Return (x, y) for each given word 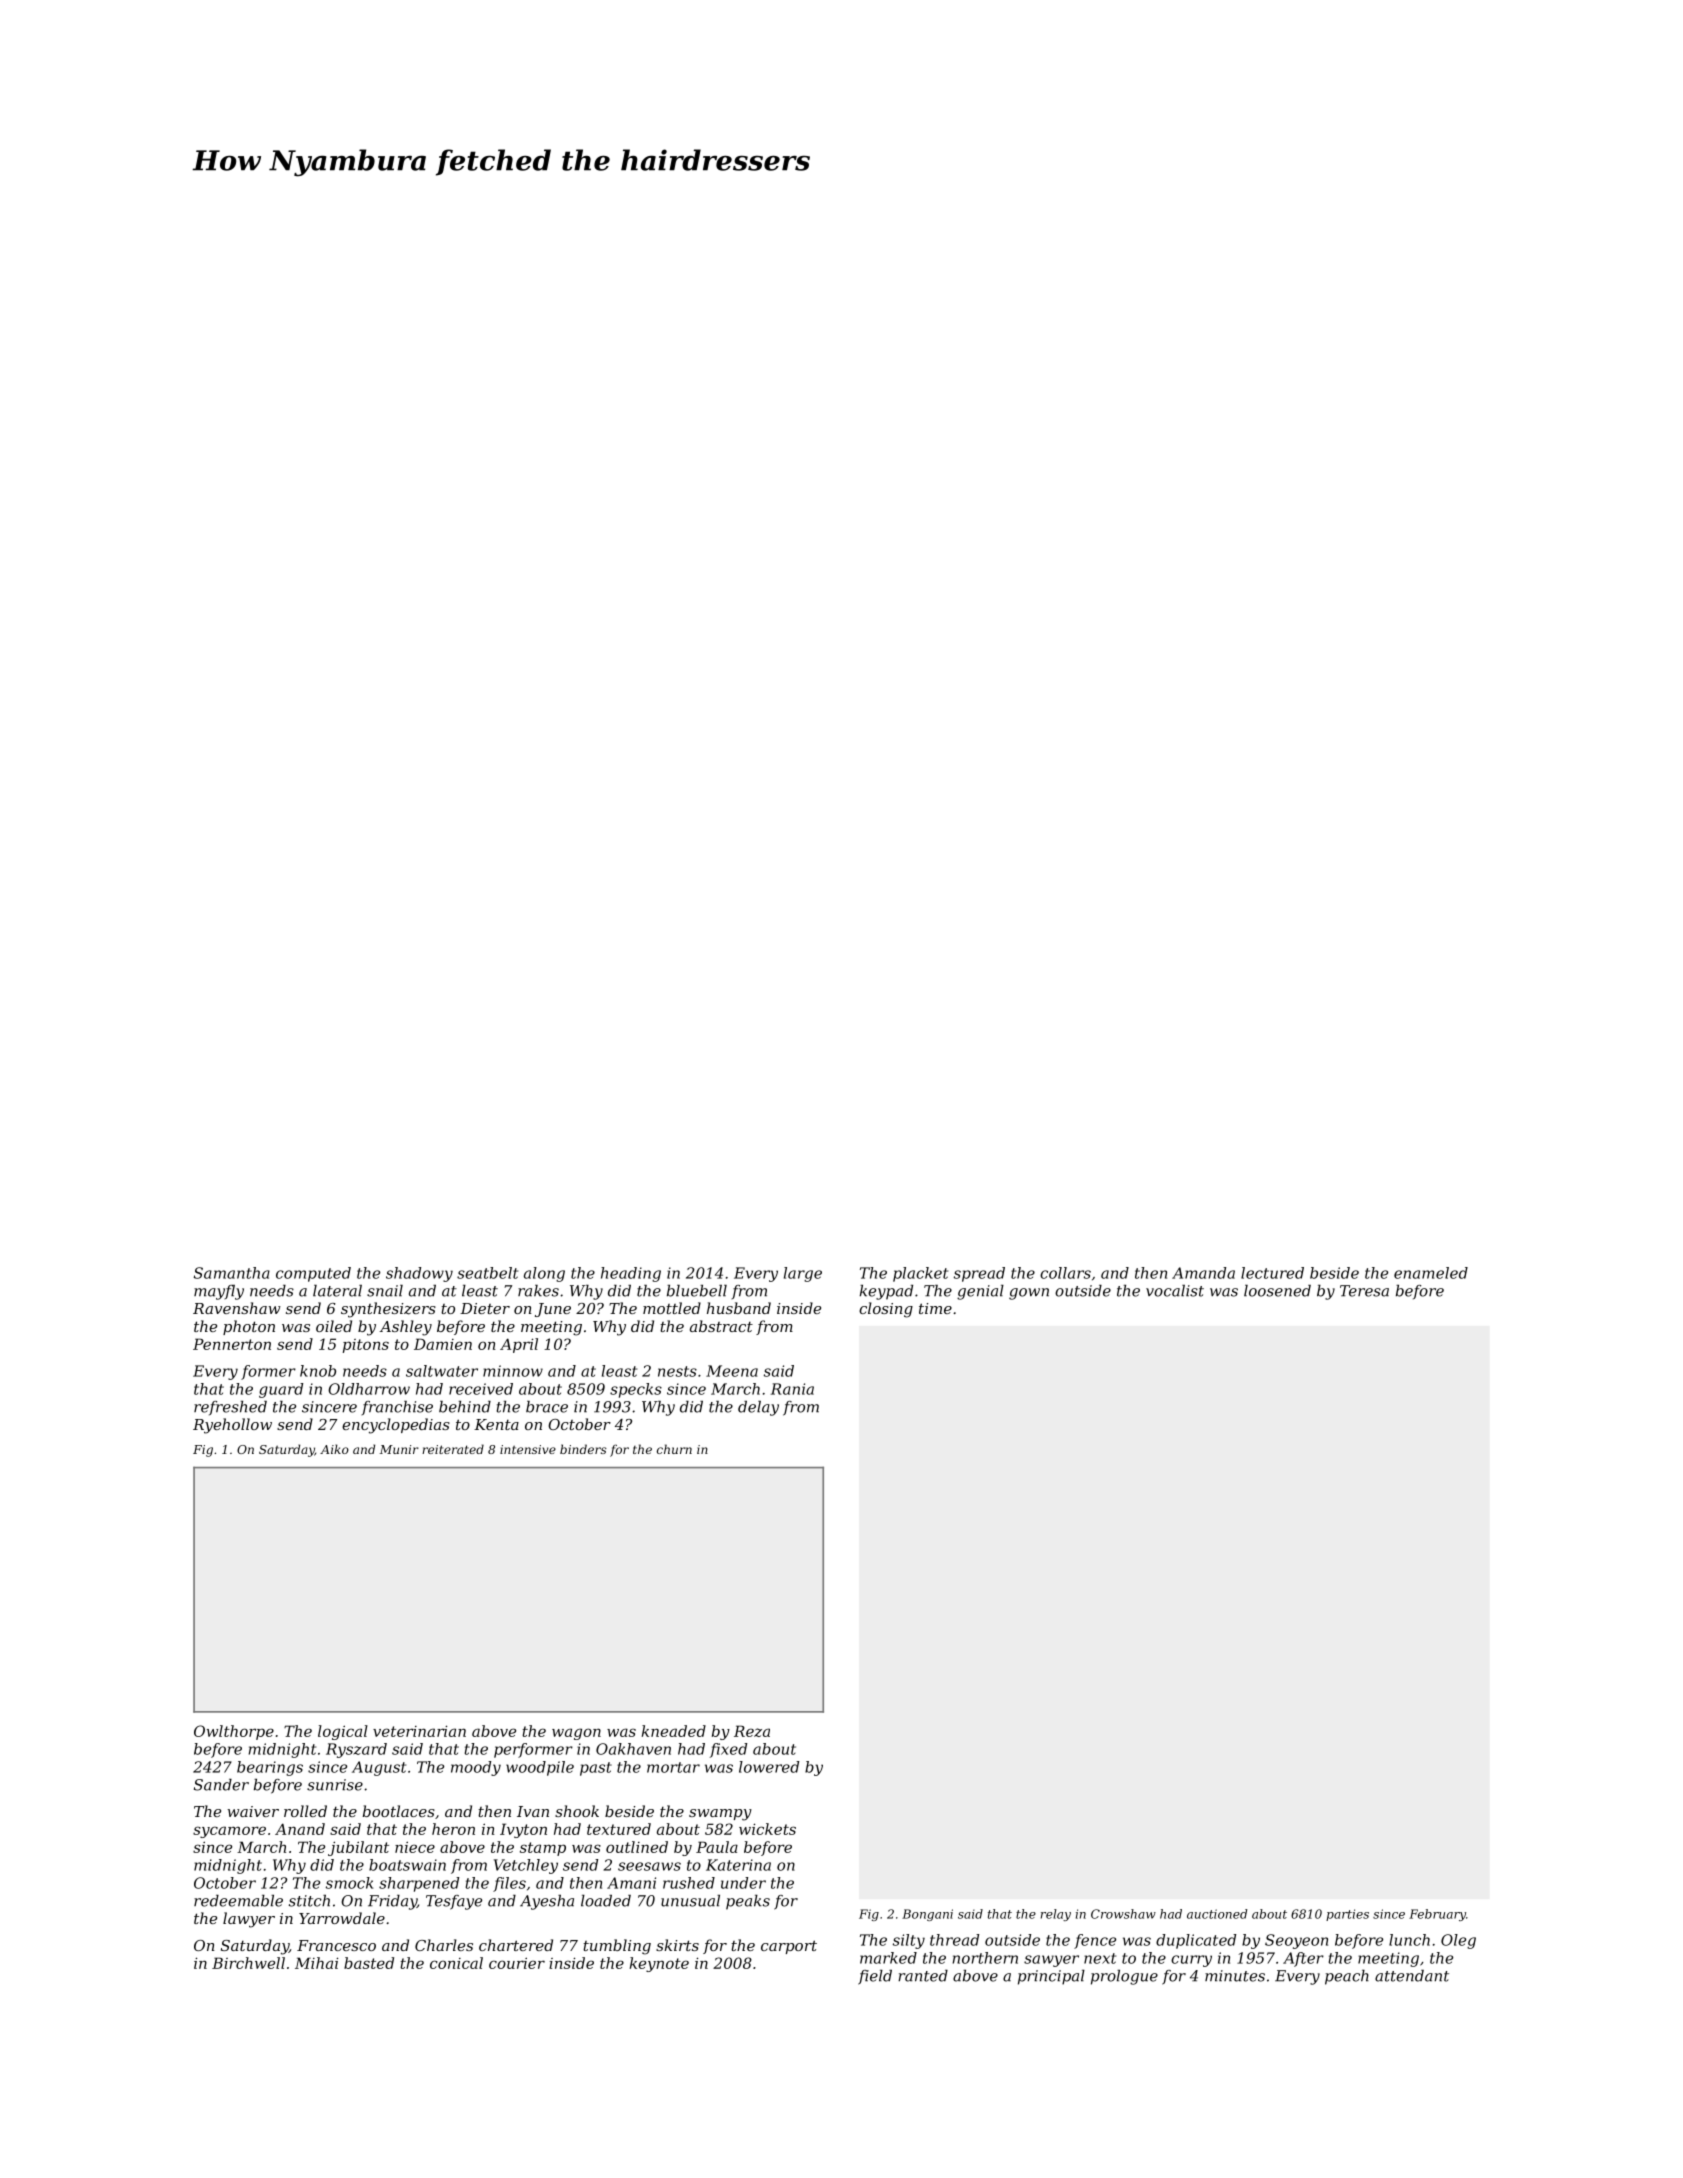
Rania (792, 1389)
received (481, 1389)
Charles (444, 1945)
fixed (728, 1750)
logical (343, 1732)
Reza (752, 1731)
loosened (1277, 1291)
